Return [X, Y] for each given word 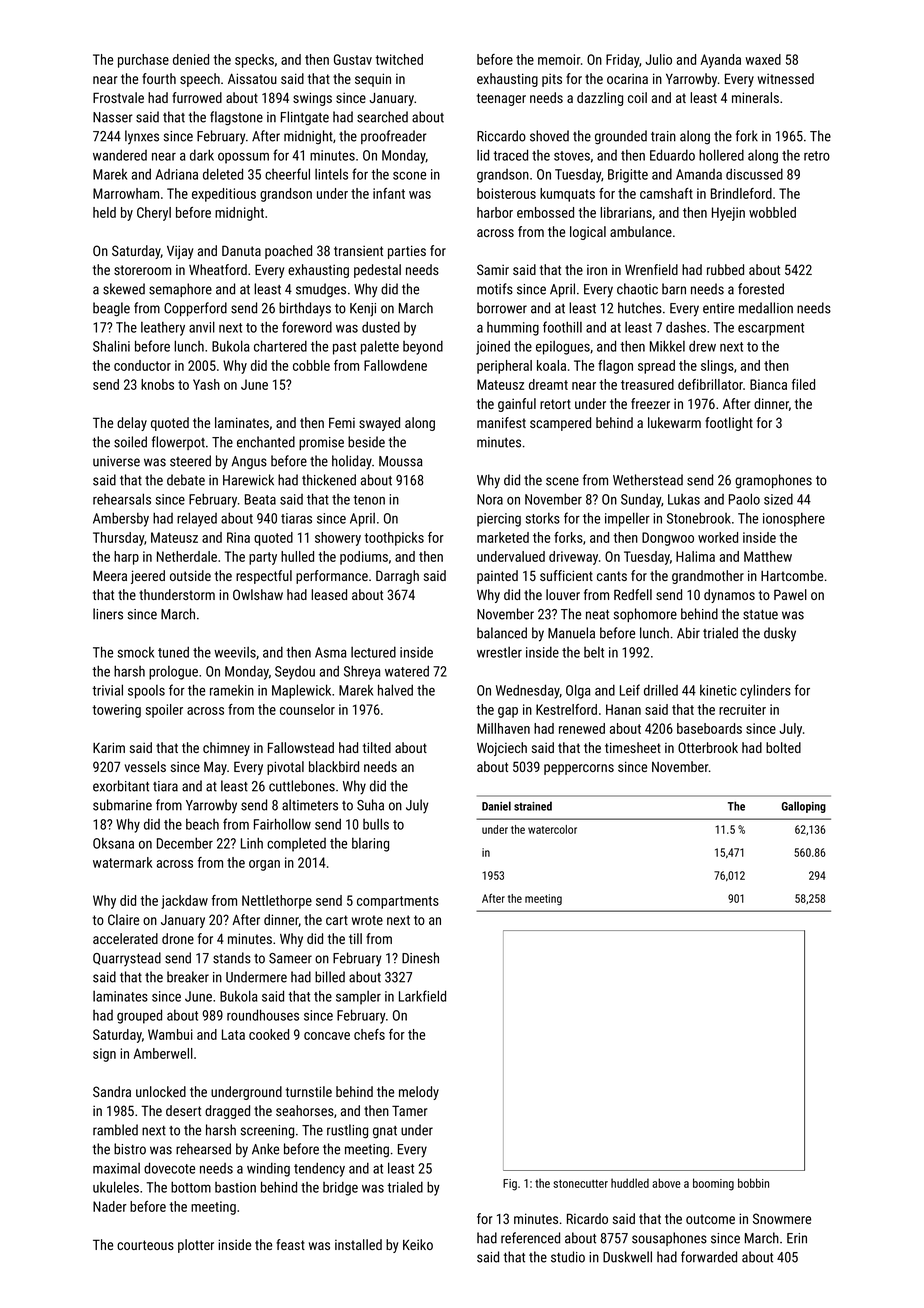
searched [382, 117]
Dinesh [420, 958]
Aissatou [252, 78]
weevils [235, 652]
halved [395, 690]
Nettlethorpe [277, 902]
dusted [381, 327]
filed [803, 384]
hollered [721, 155]
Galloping [804, 807]
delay [132, 424]
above [666, 1183]
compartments [398, 902]
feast [290, 1244]
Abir [688, 633]
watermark [123, 862]
